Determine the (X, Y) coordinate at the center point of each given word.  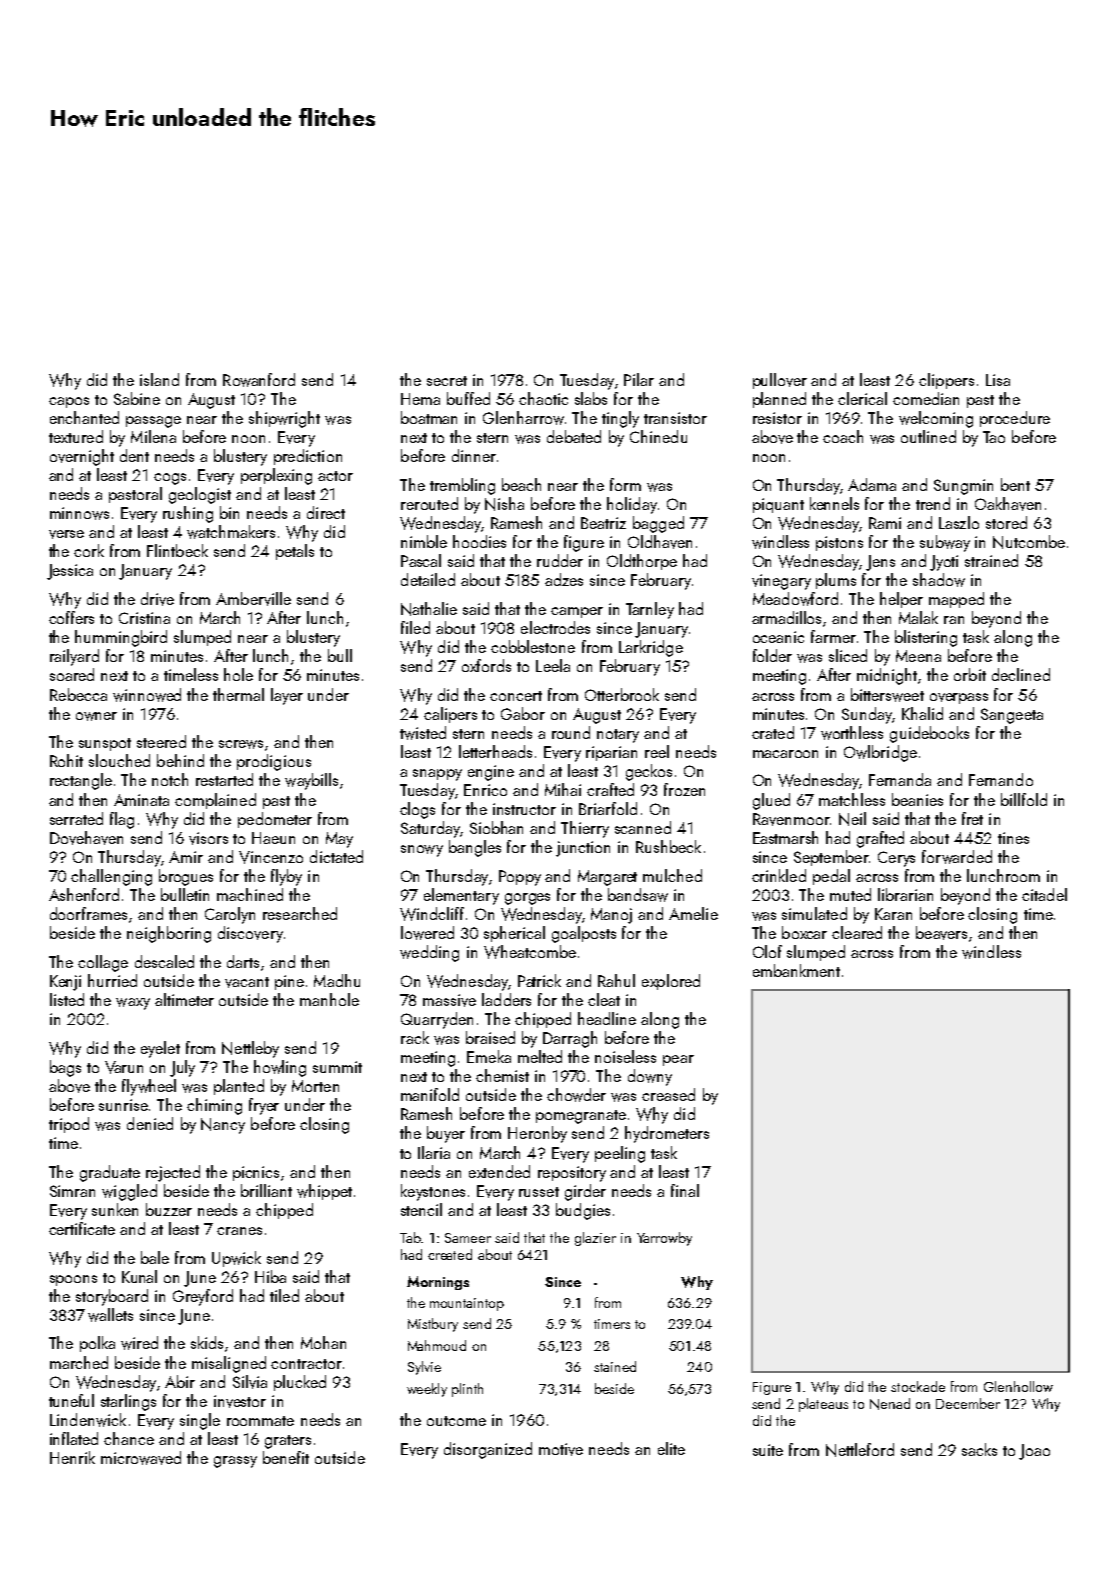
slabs (591, 398)
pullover (780, 381)
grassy (235, 1462)
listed (67, 999)
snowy (422, 851)
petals (295, 552)
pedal (831, 877)
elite (671, 1448)
